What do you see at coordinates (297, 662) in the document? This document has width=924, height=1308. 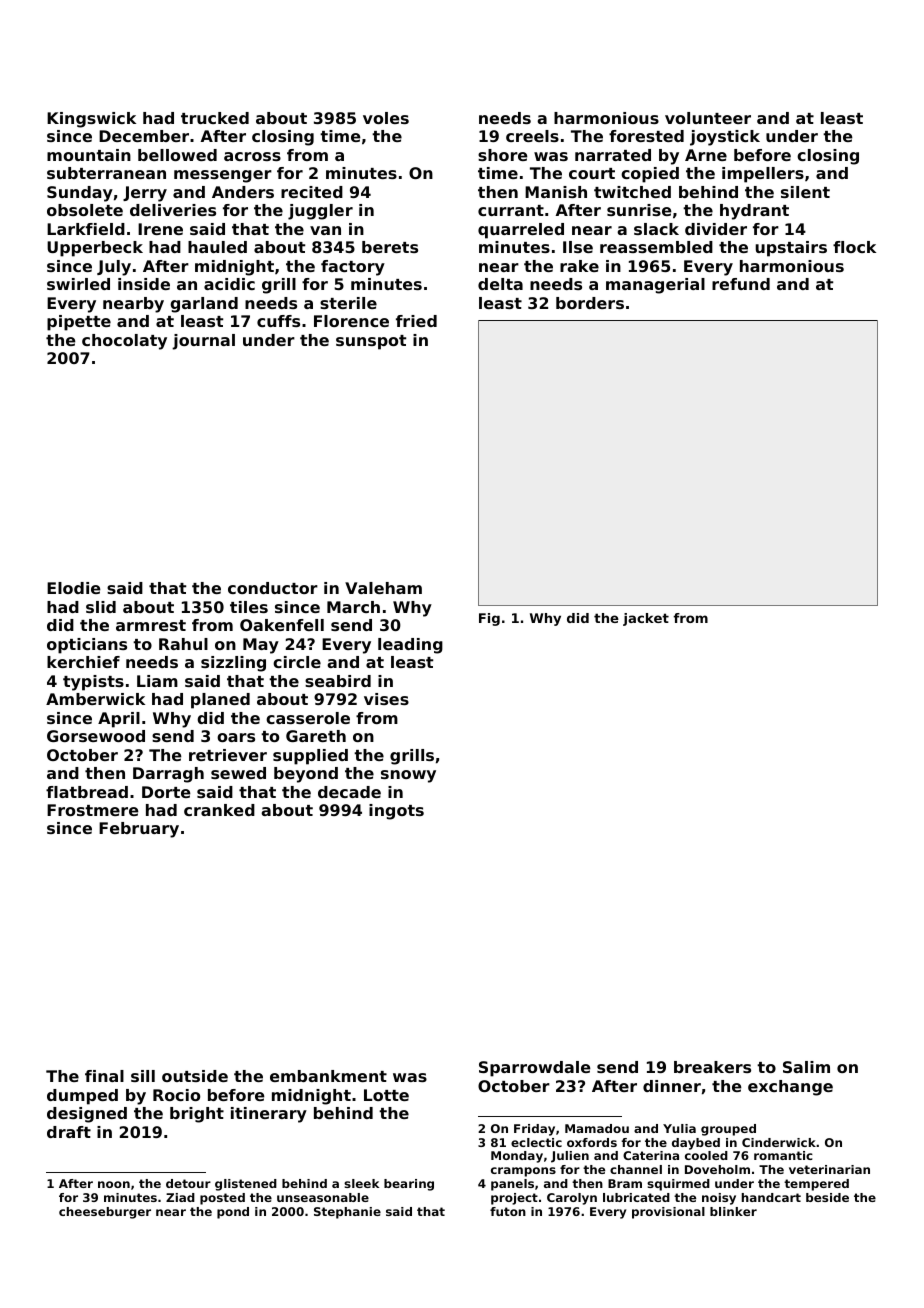 I see `circle` at bounding box center [297, 662].
